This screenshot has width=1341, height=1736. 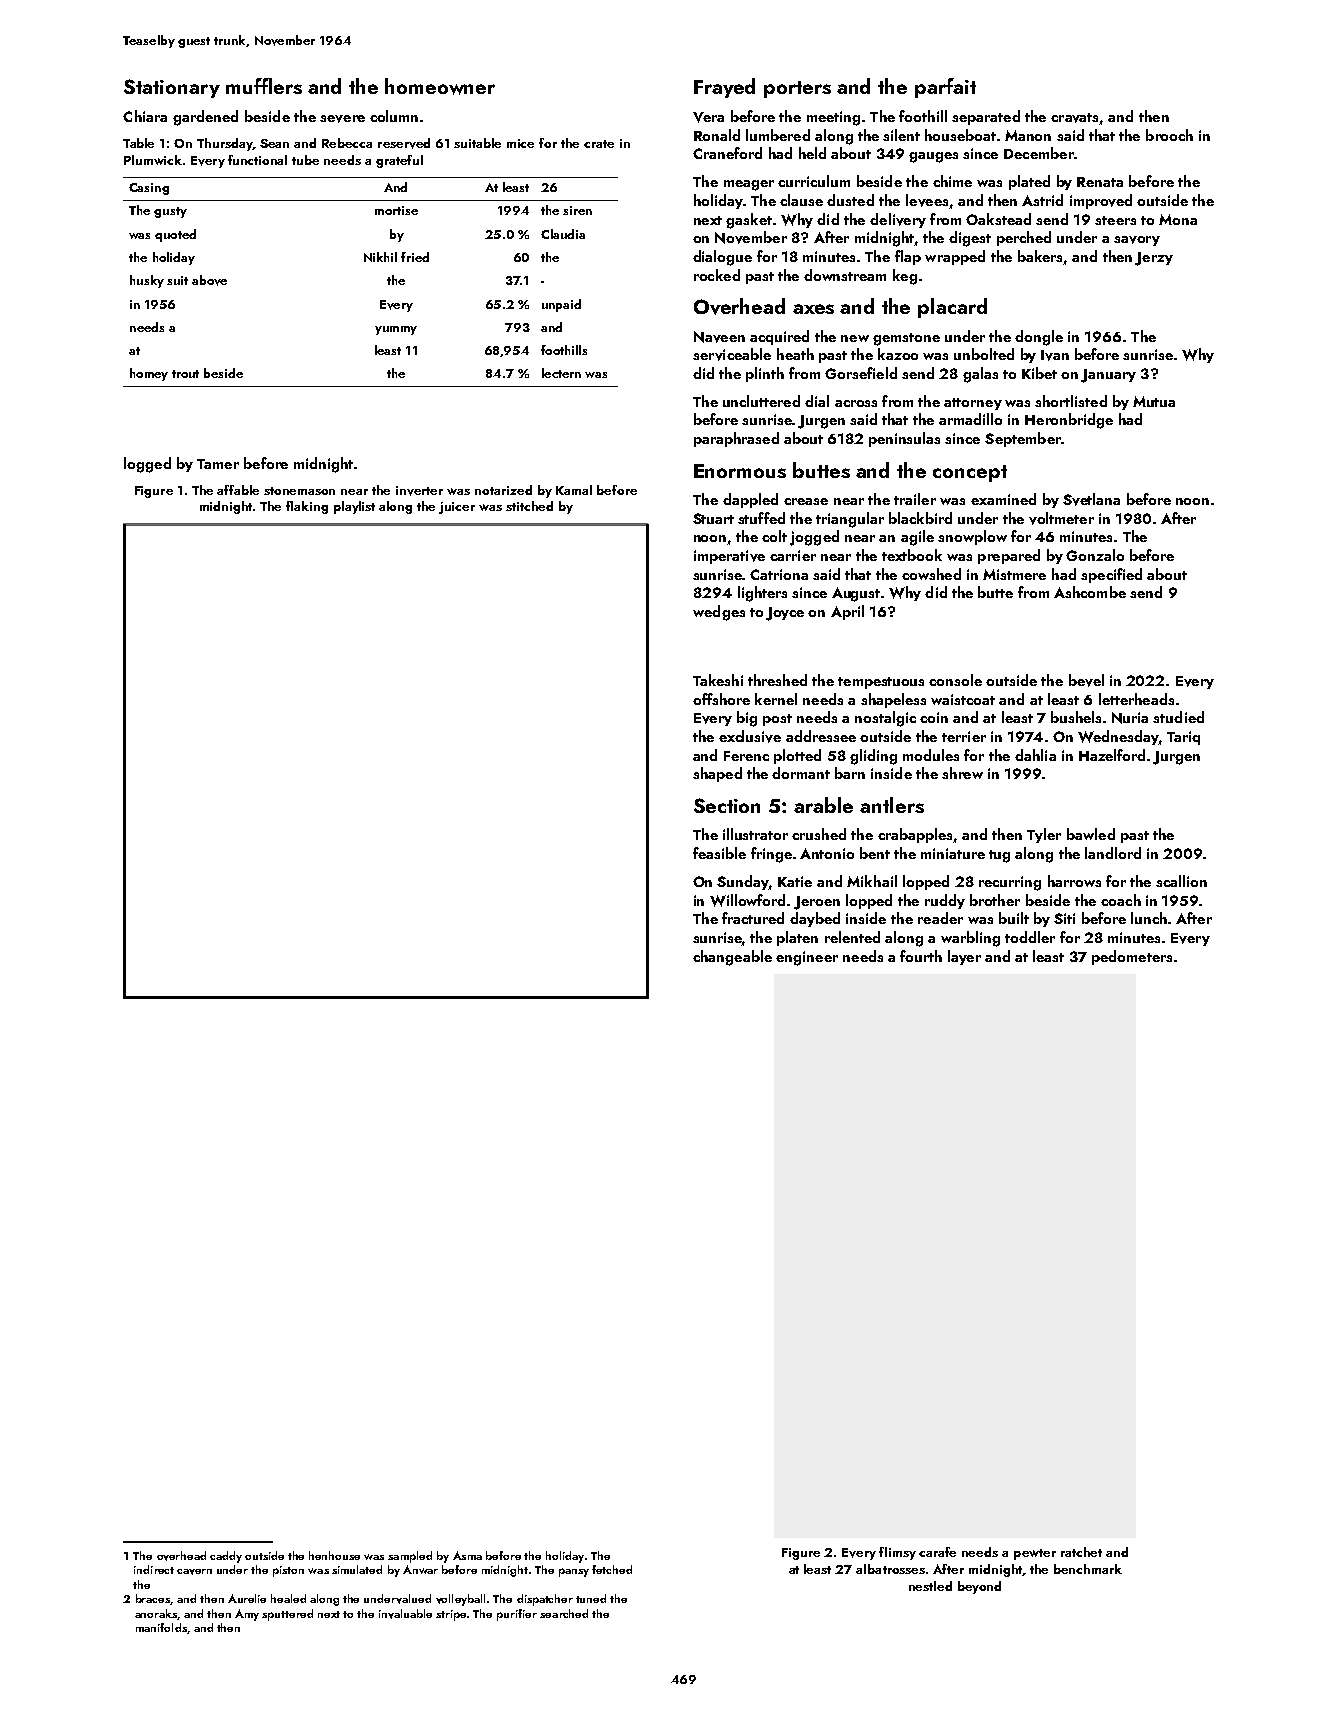 What do you see at coordinates (561, 373) in the screenshot?
I see `lectern` at bounding box center [561, 373].
